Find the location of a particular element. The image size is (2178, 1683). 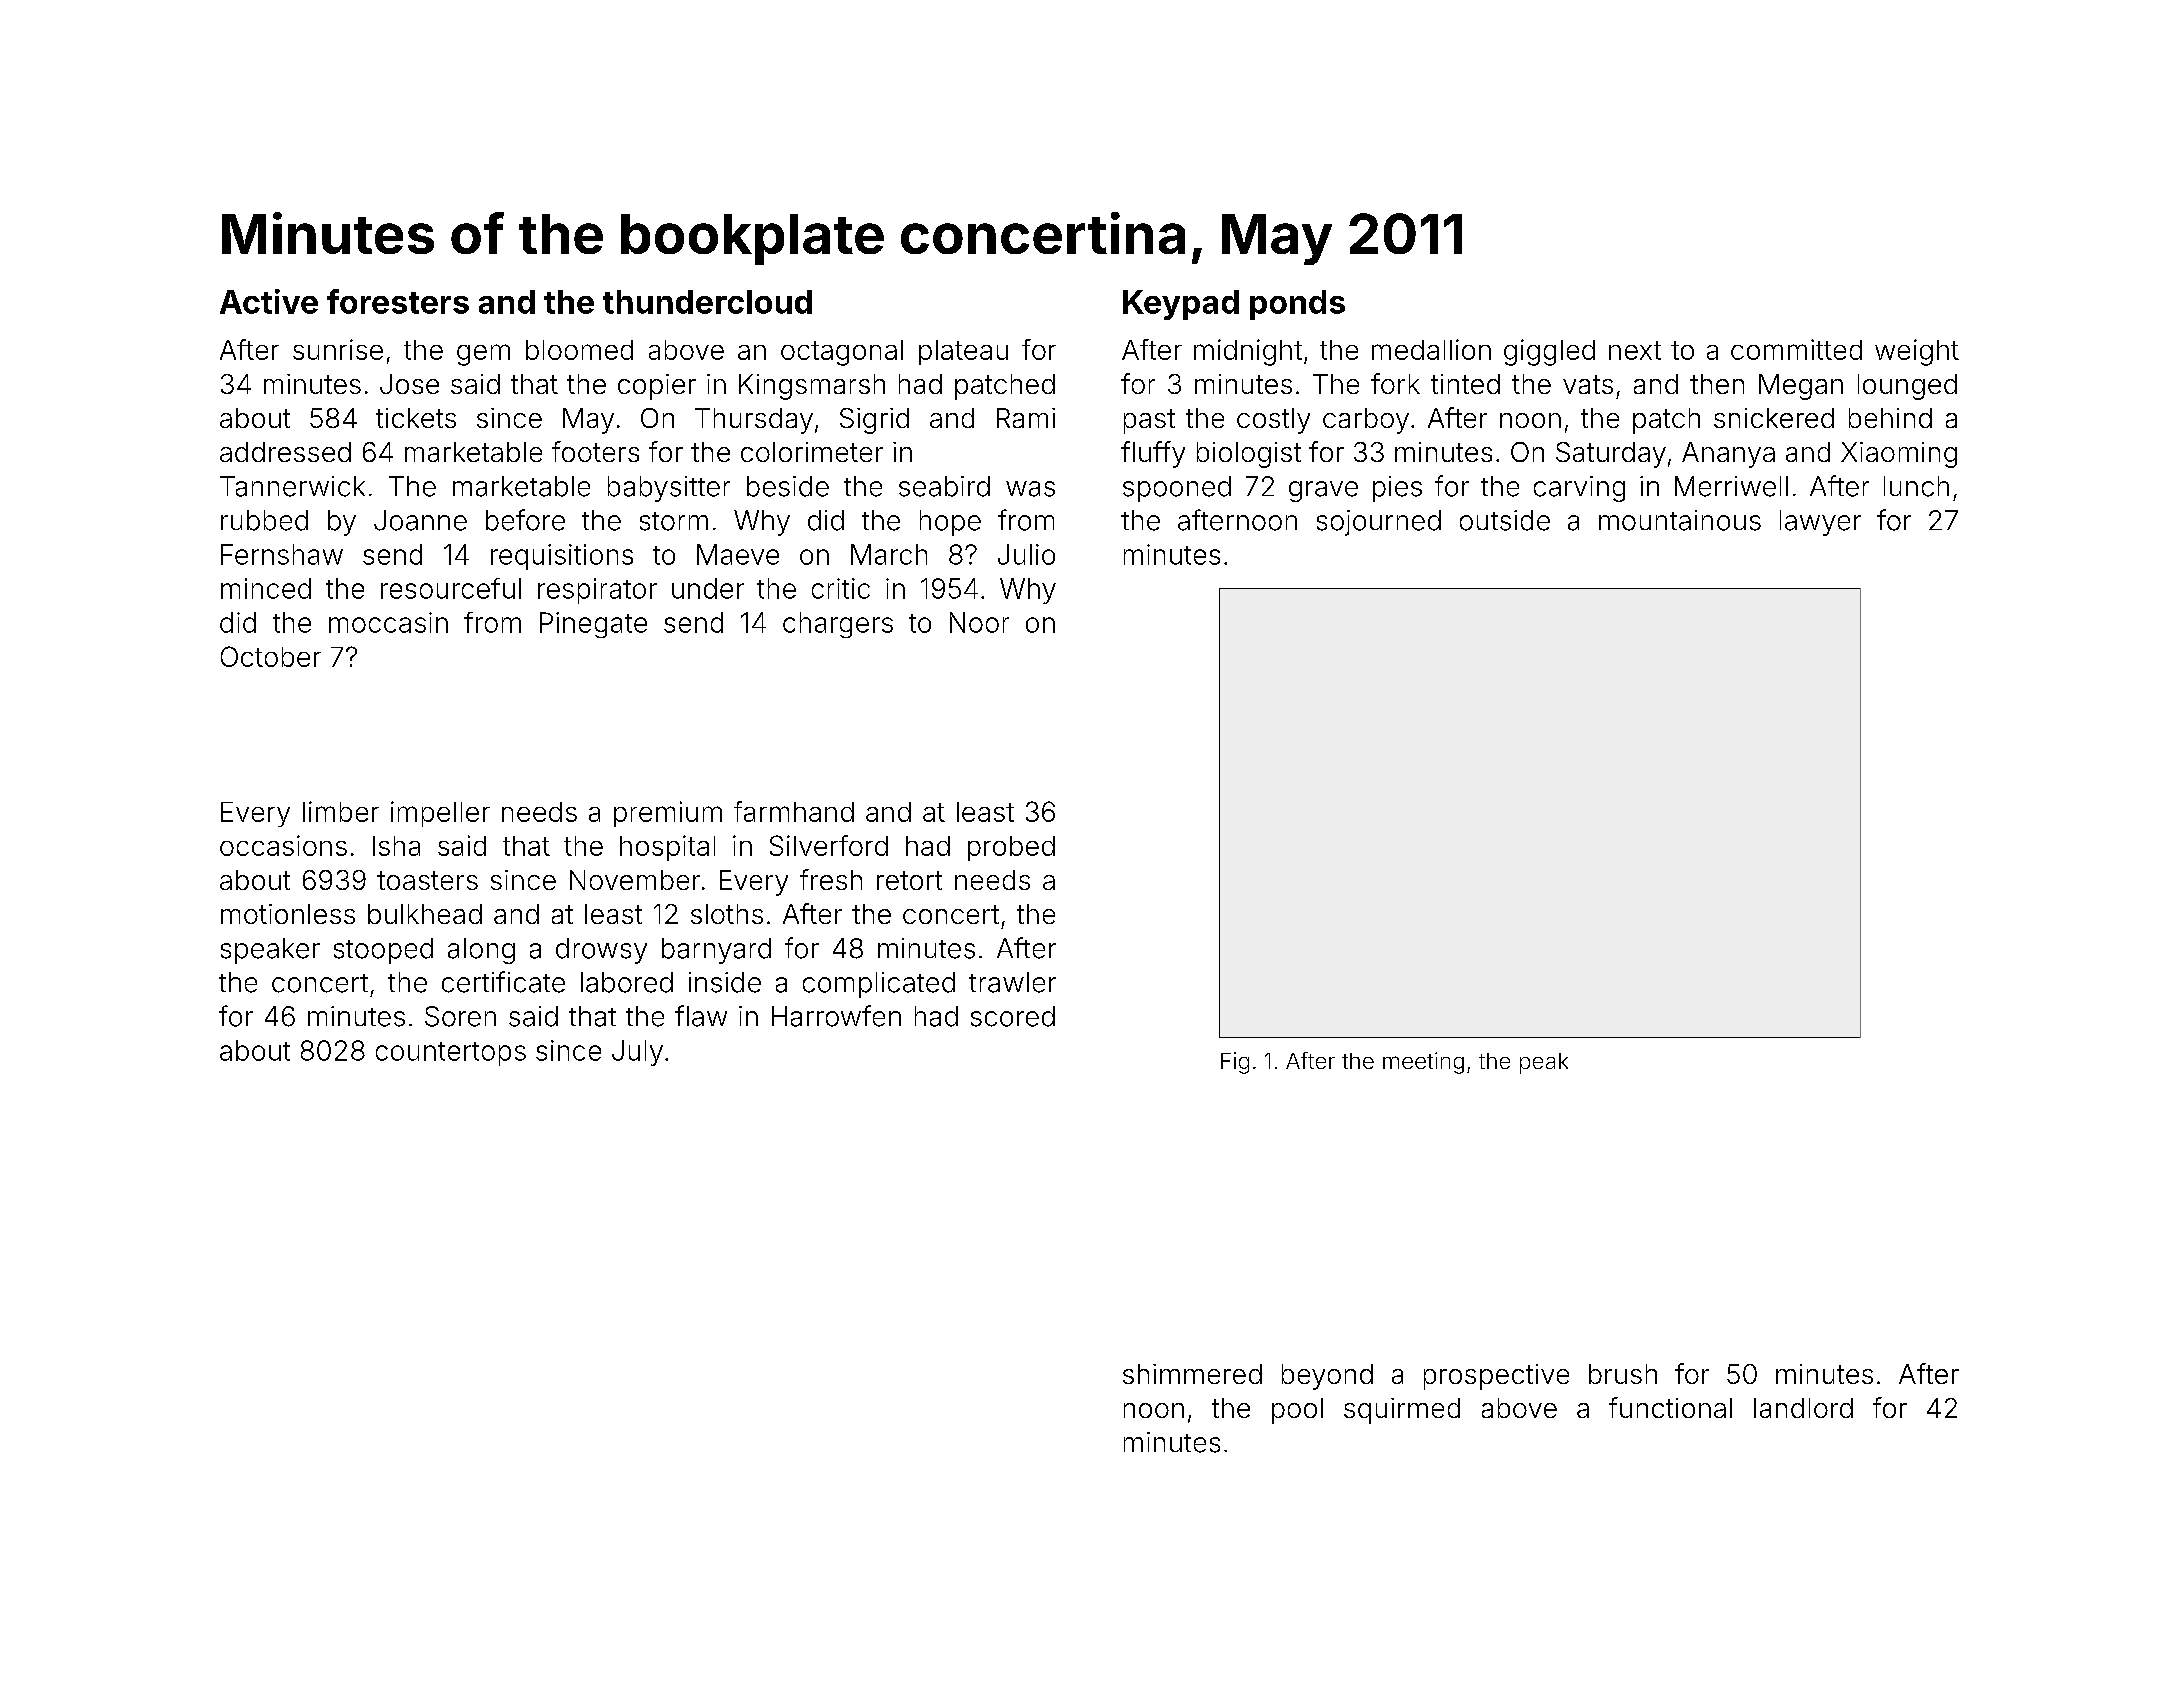

probed is located at coordinates (1011, 848).
